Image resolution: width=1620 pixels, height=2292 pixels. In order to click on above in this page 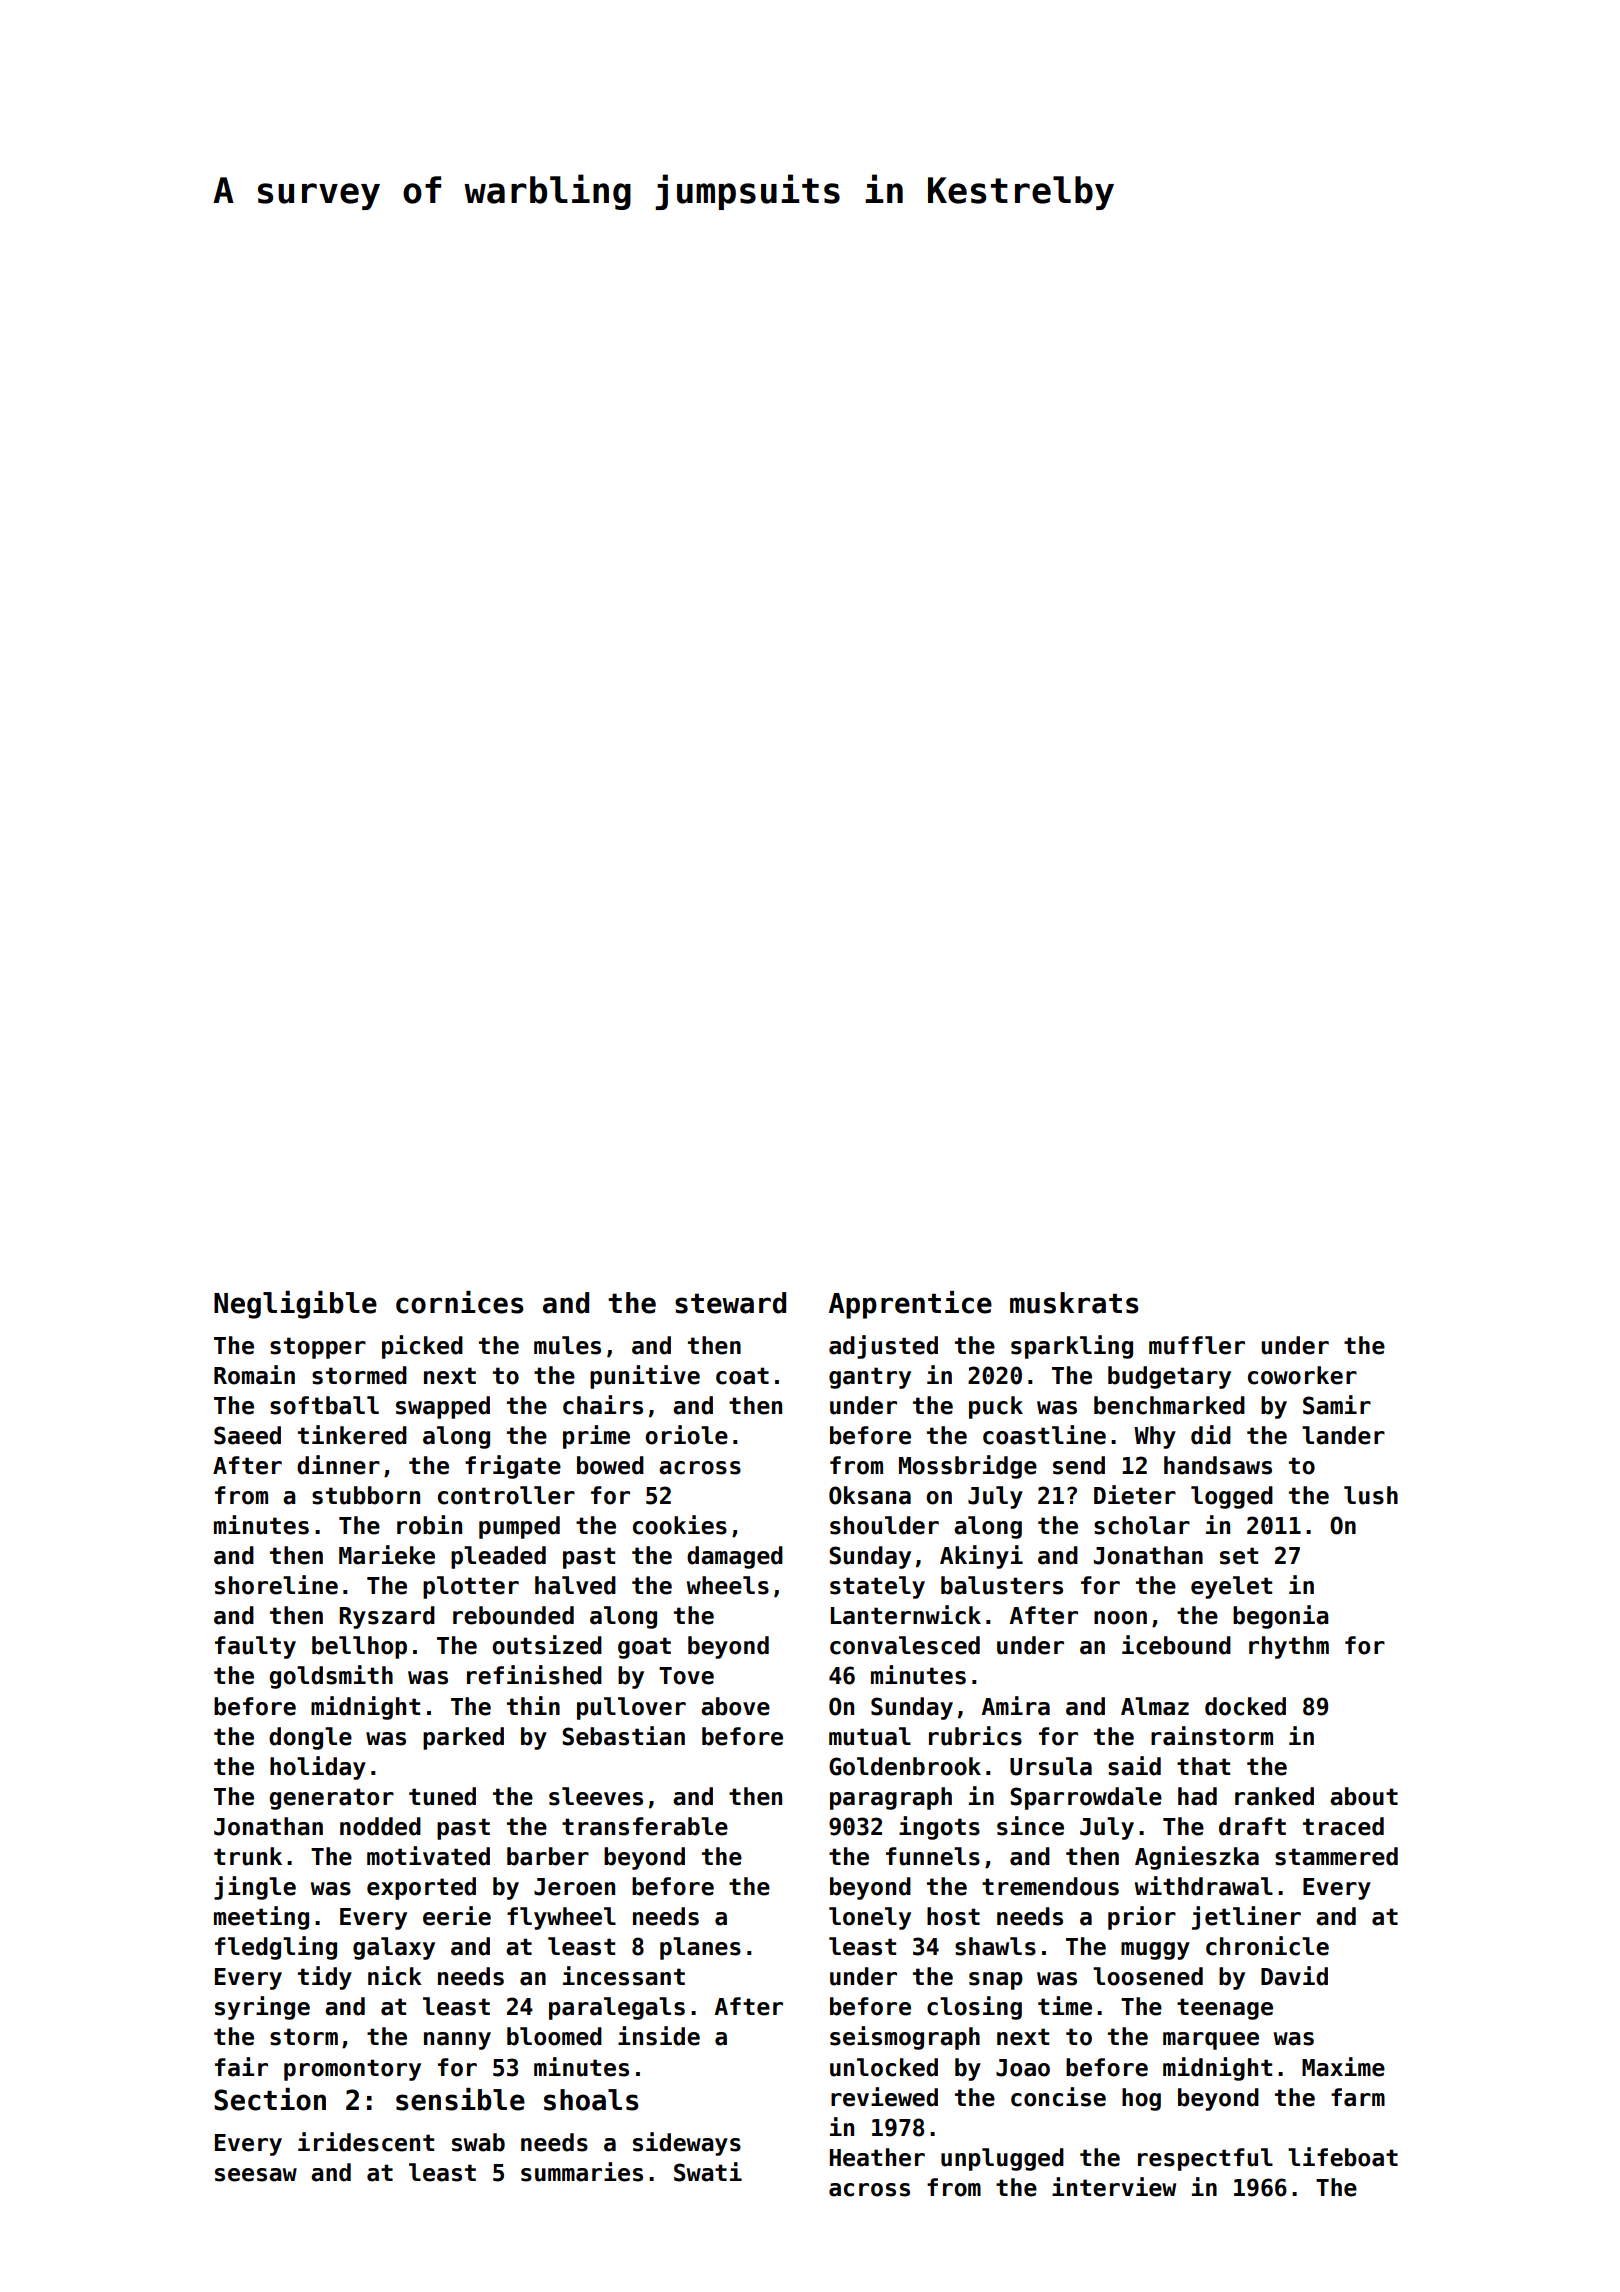, I will do `click(735, 1706)`.
